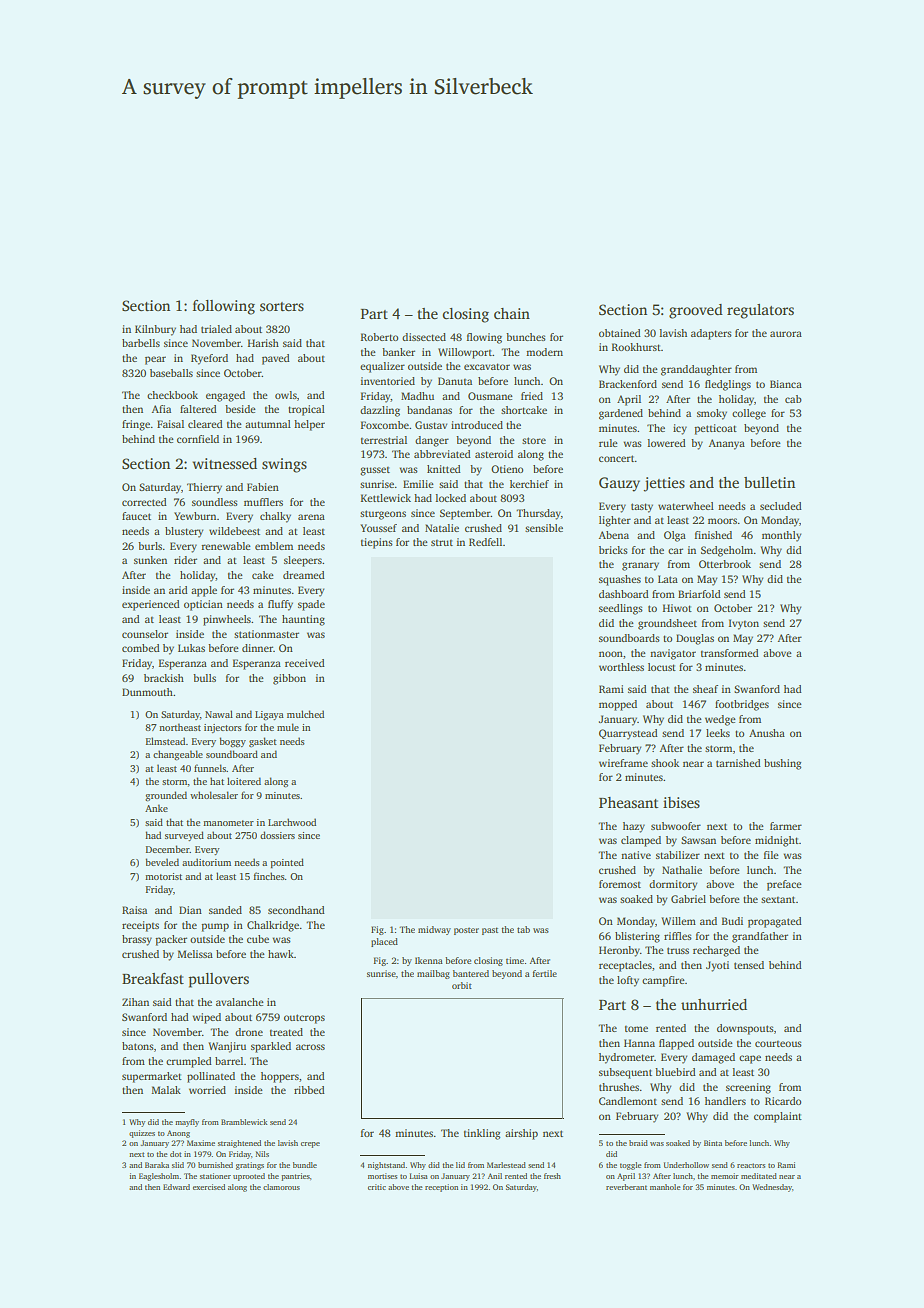 The image size is (924, 1308). What do you see at coordinates (462, 985) in the page?
I see `orbit` at bounding box center [462, 985].
